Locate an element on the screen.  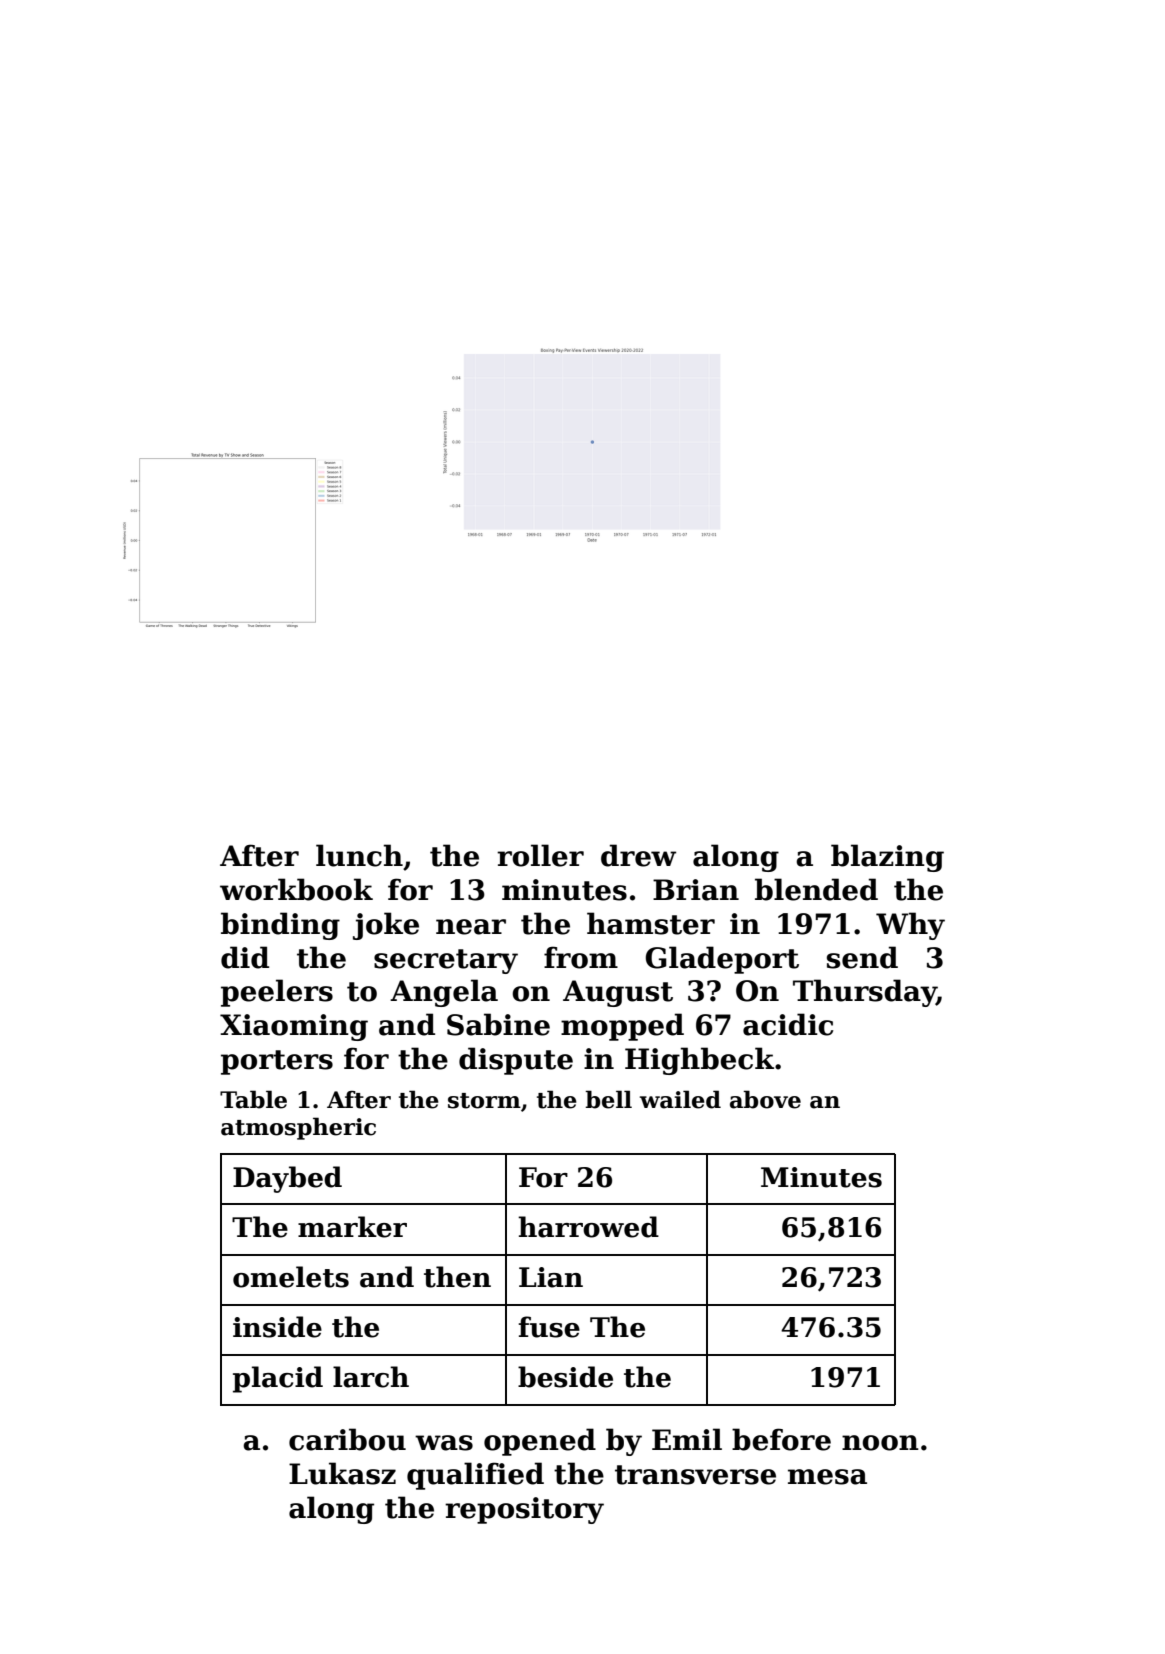
from is located at coordinates (581, 957).
